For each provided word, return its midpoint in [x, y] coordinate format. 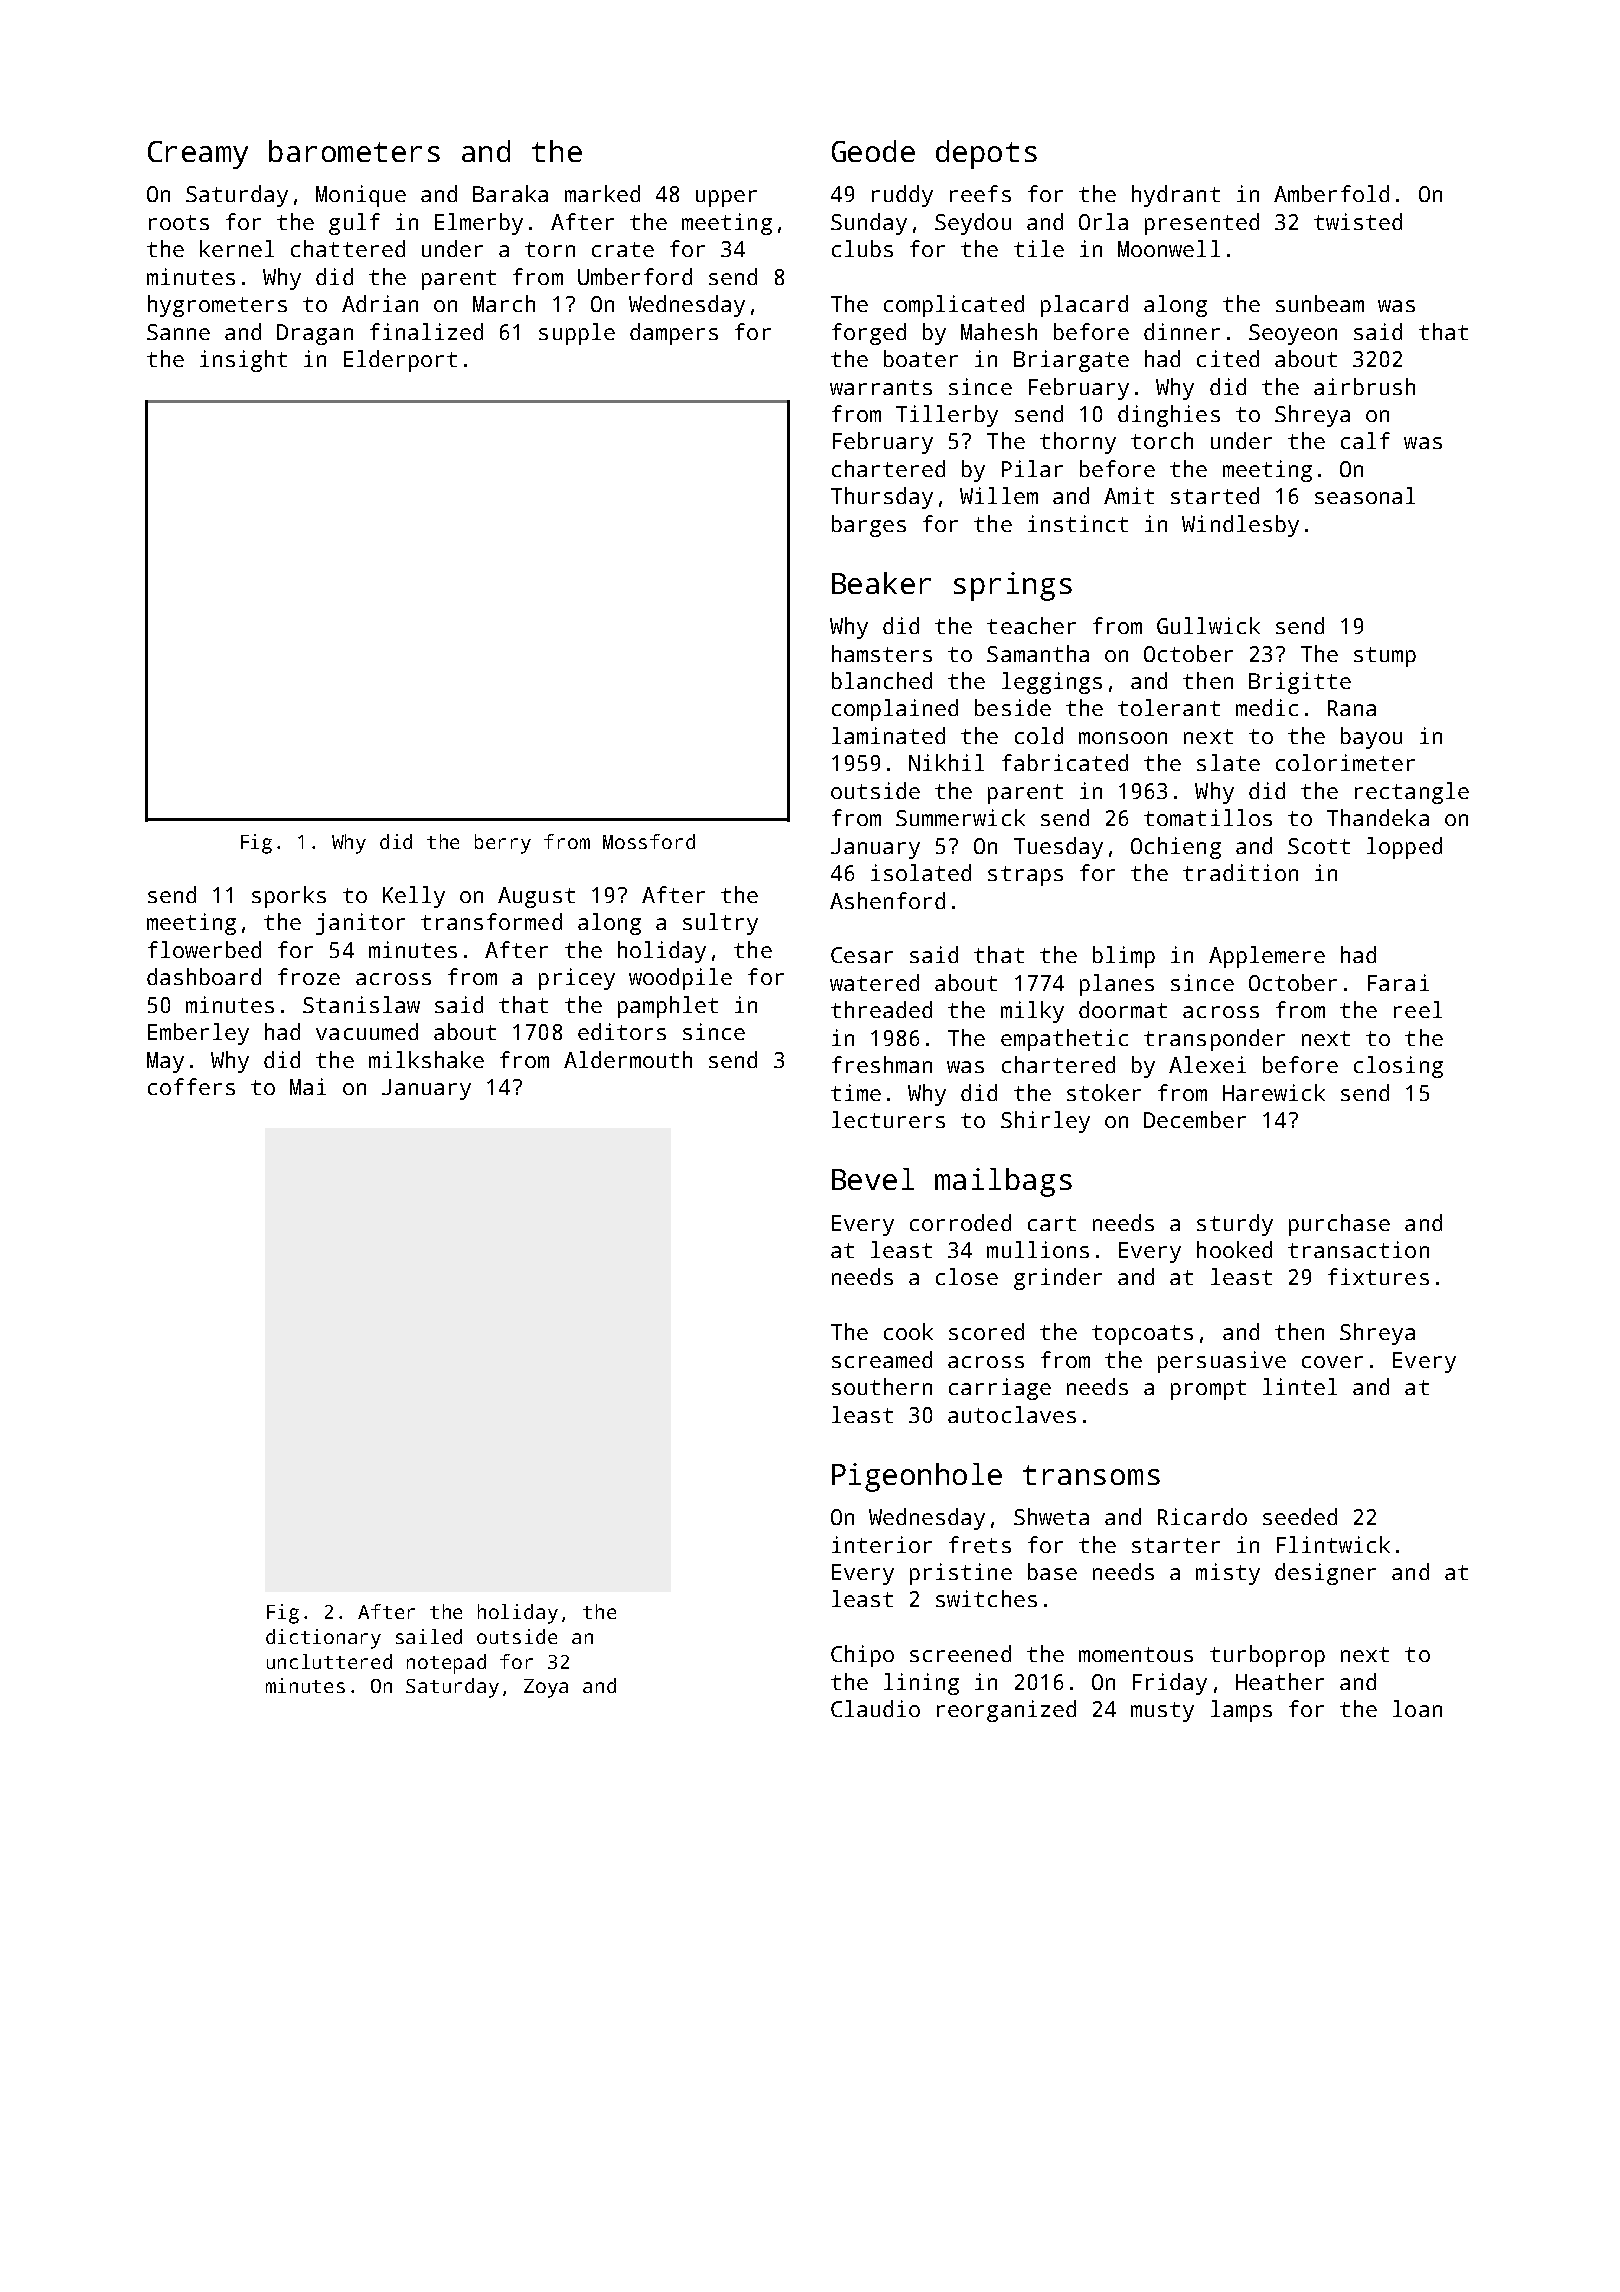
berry [503, 844]
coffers [191, 1086]
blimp [1124, 957]
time [856, 1092]
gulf [354, 224]
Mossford [649, 841]
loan [1417, 1708]
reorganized [1006, 1711]
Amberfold [1331, 193]
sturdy [1235, 1225]
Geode [873, 151]
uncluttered [329, 1661]
